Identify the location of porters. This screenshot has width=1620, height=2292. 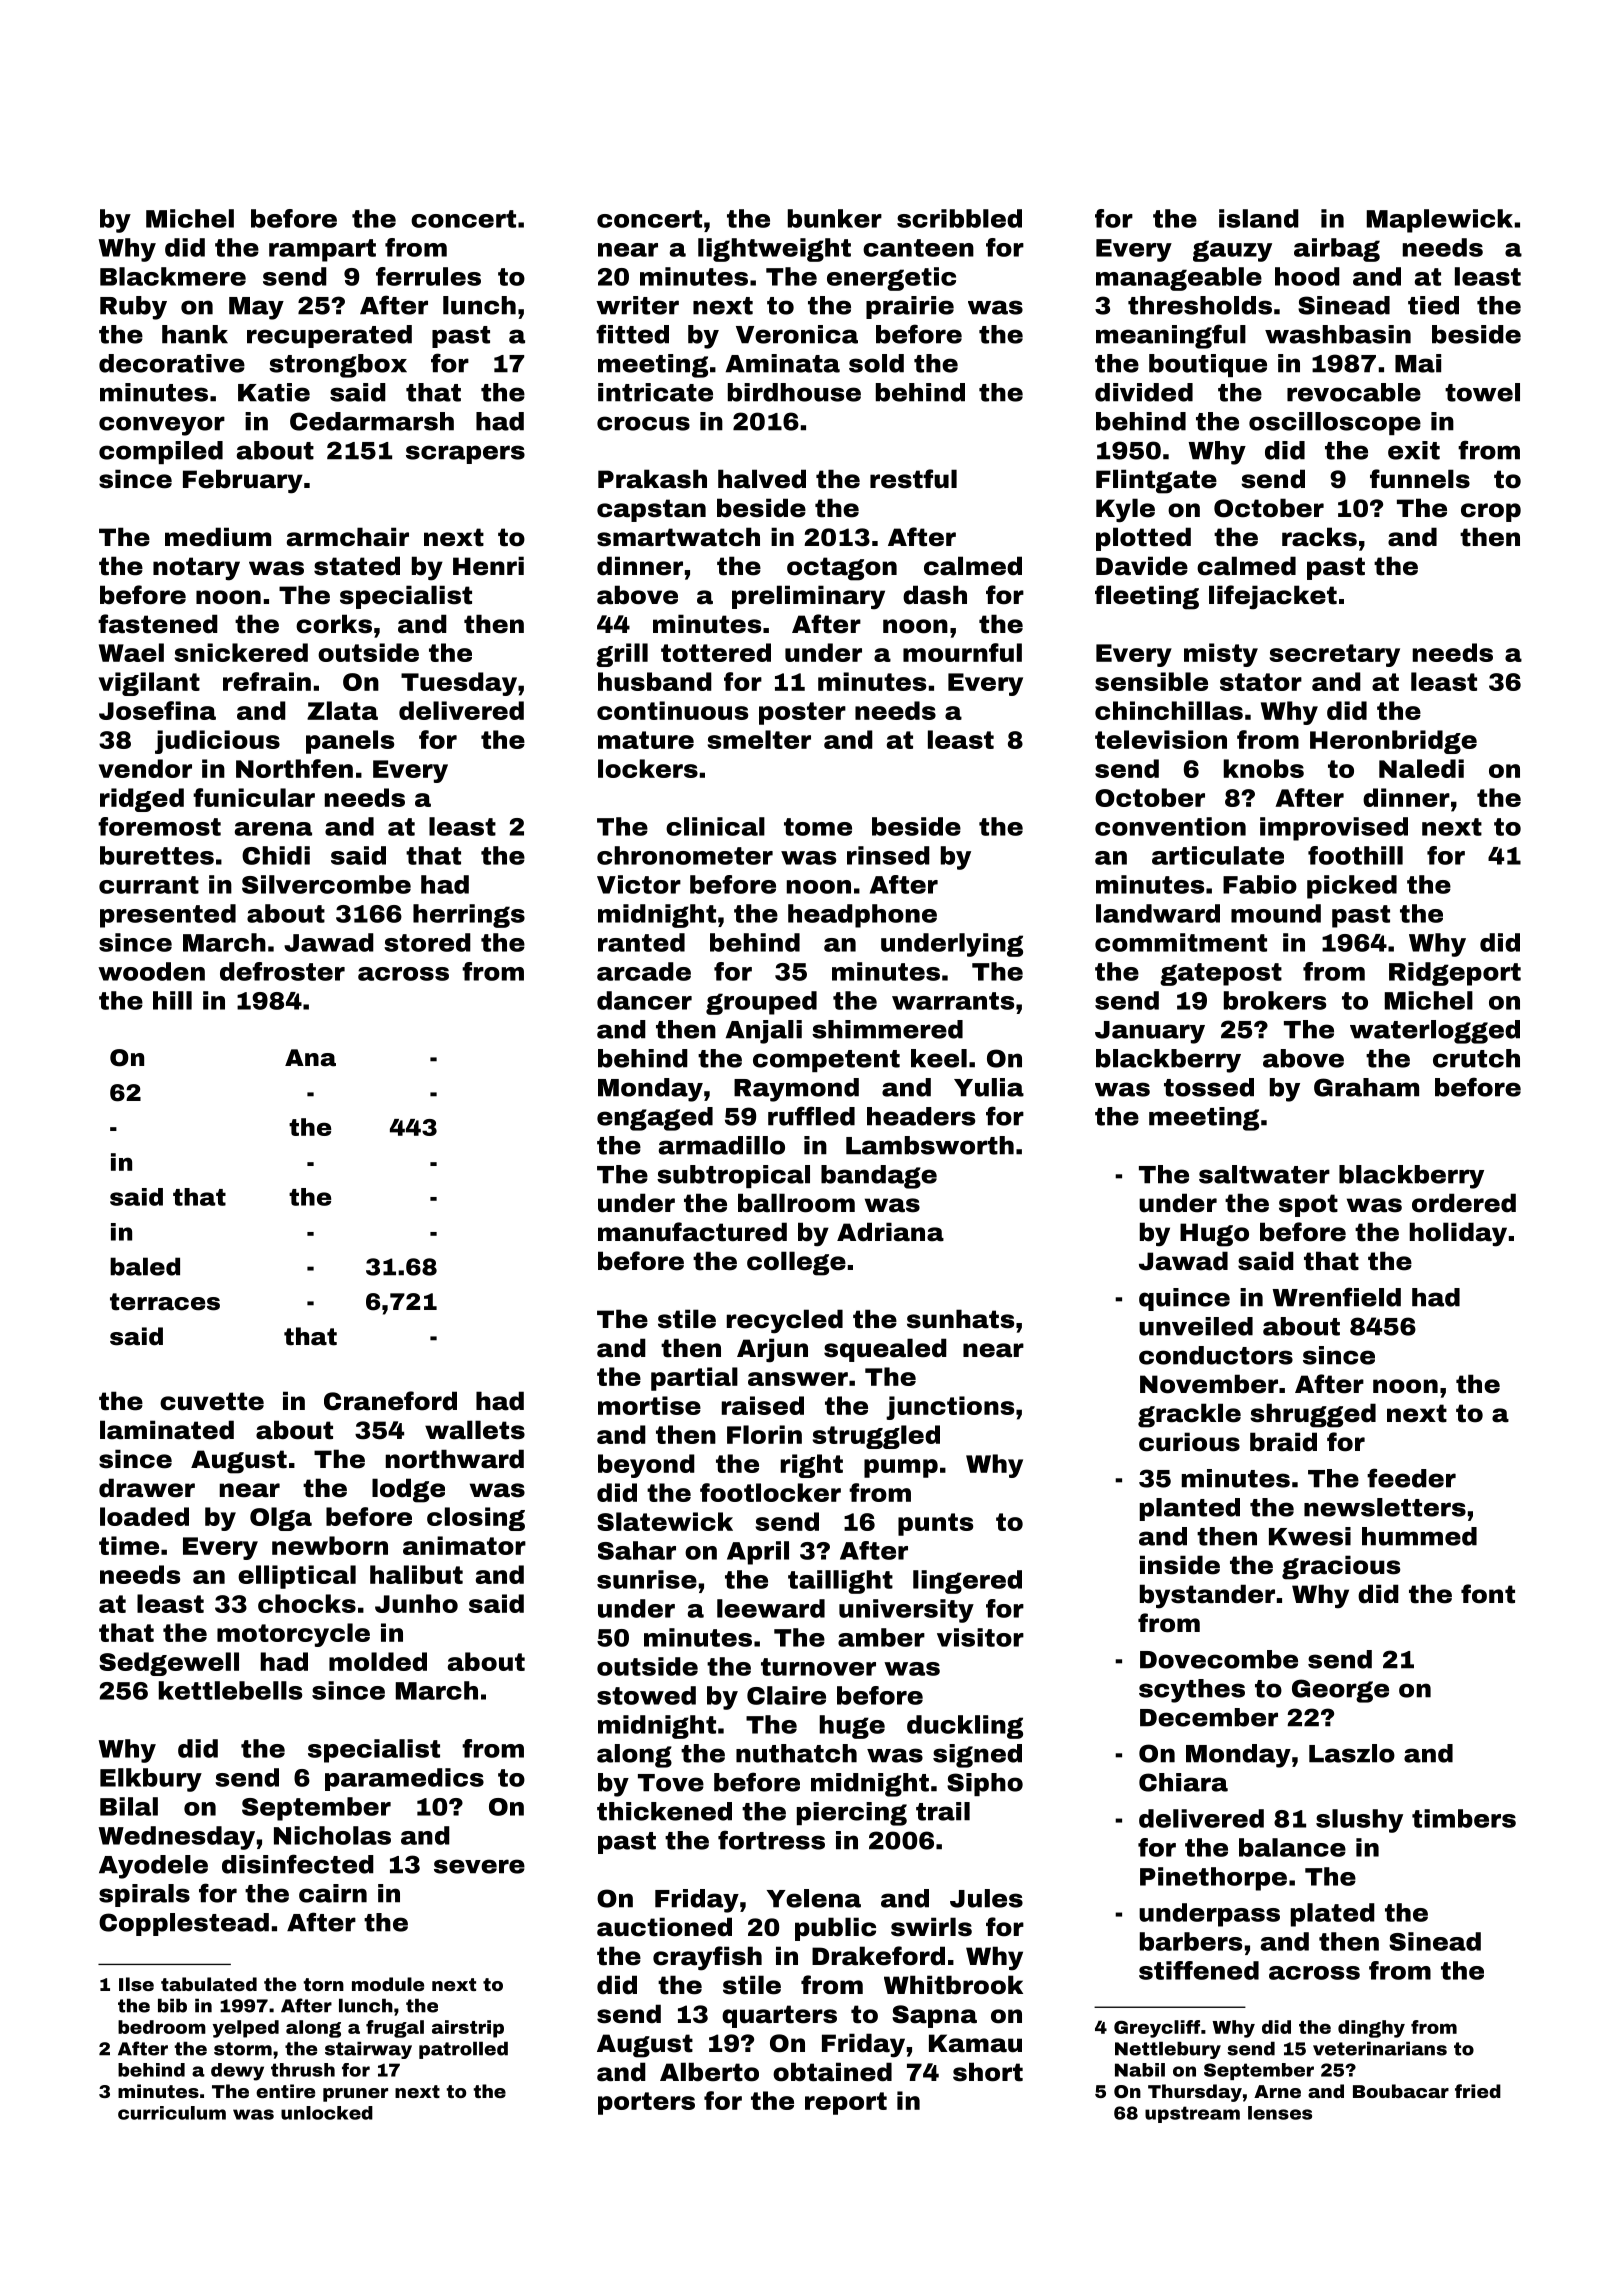
(646, 2103).
